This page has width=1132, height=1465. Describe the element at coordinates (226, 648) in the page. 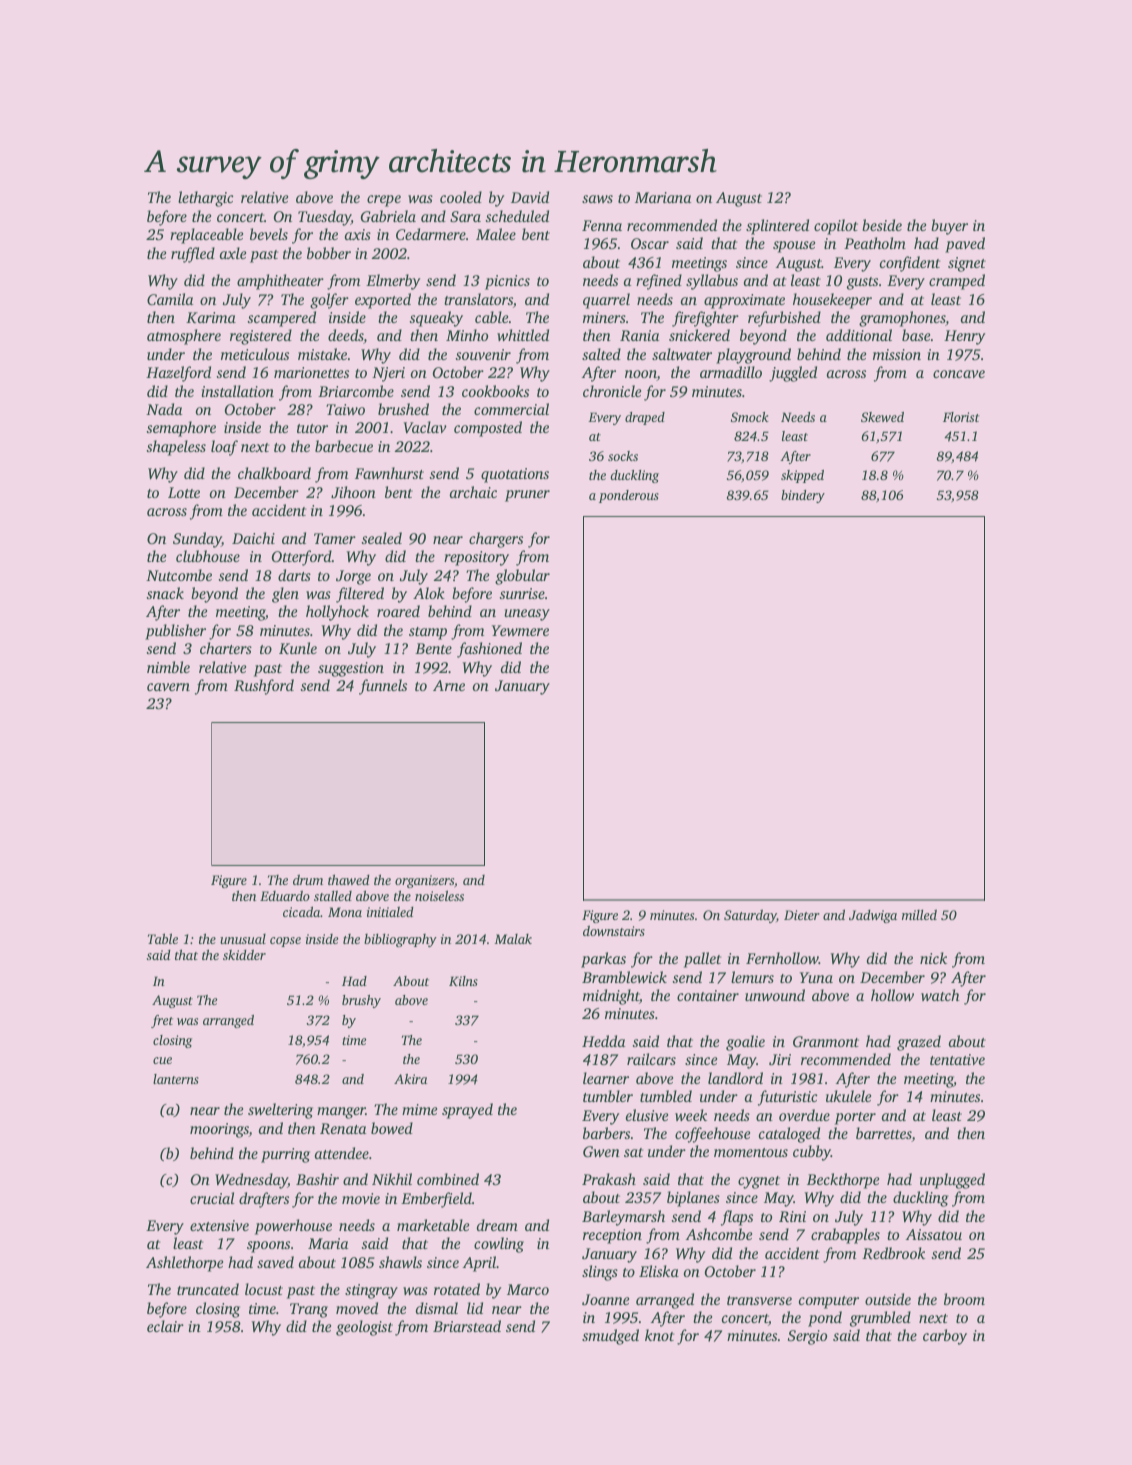

I see `charters` at that location.
